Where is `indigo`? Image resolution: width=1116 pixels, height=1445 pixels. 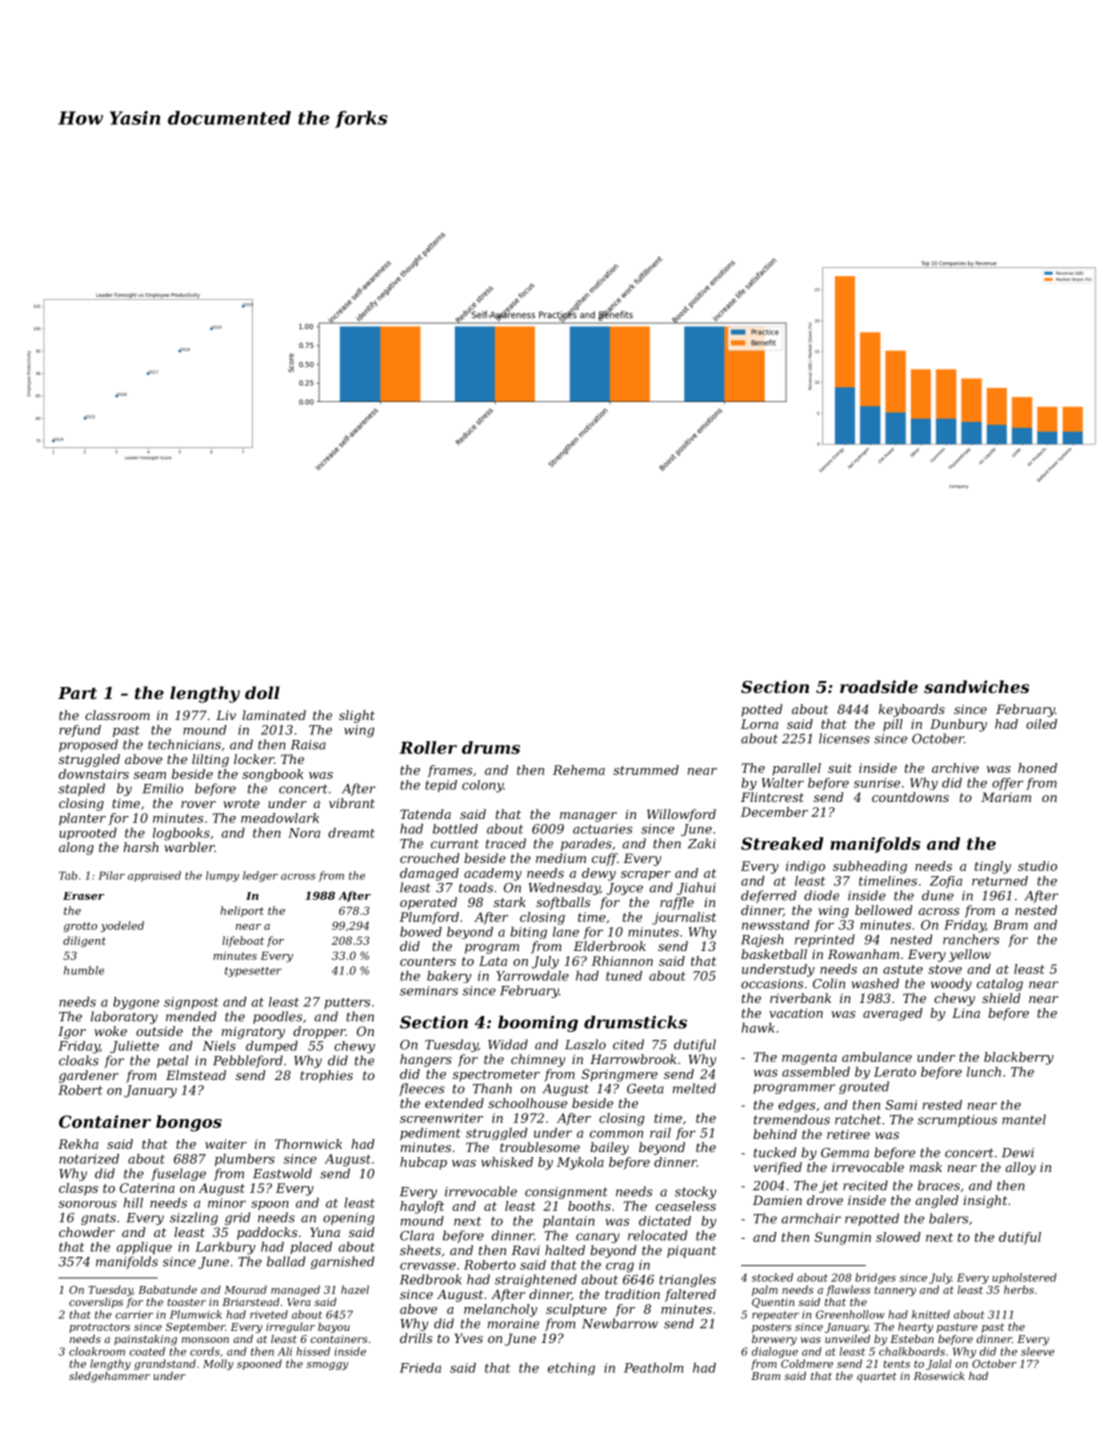 indigo is located at coordinates (805, 867).
